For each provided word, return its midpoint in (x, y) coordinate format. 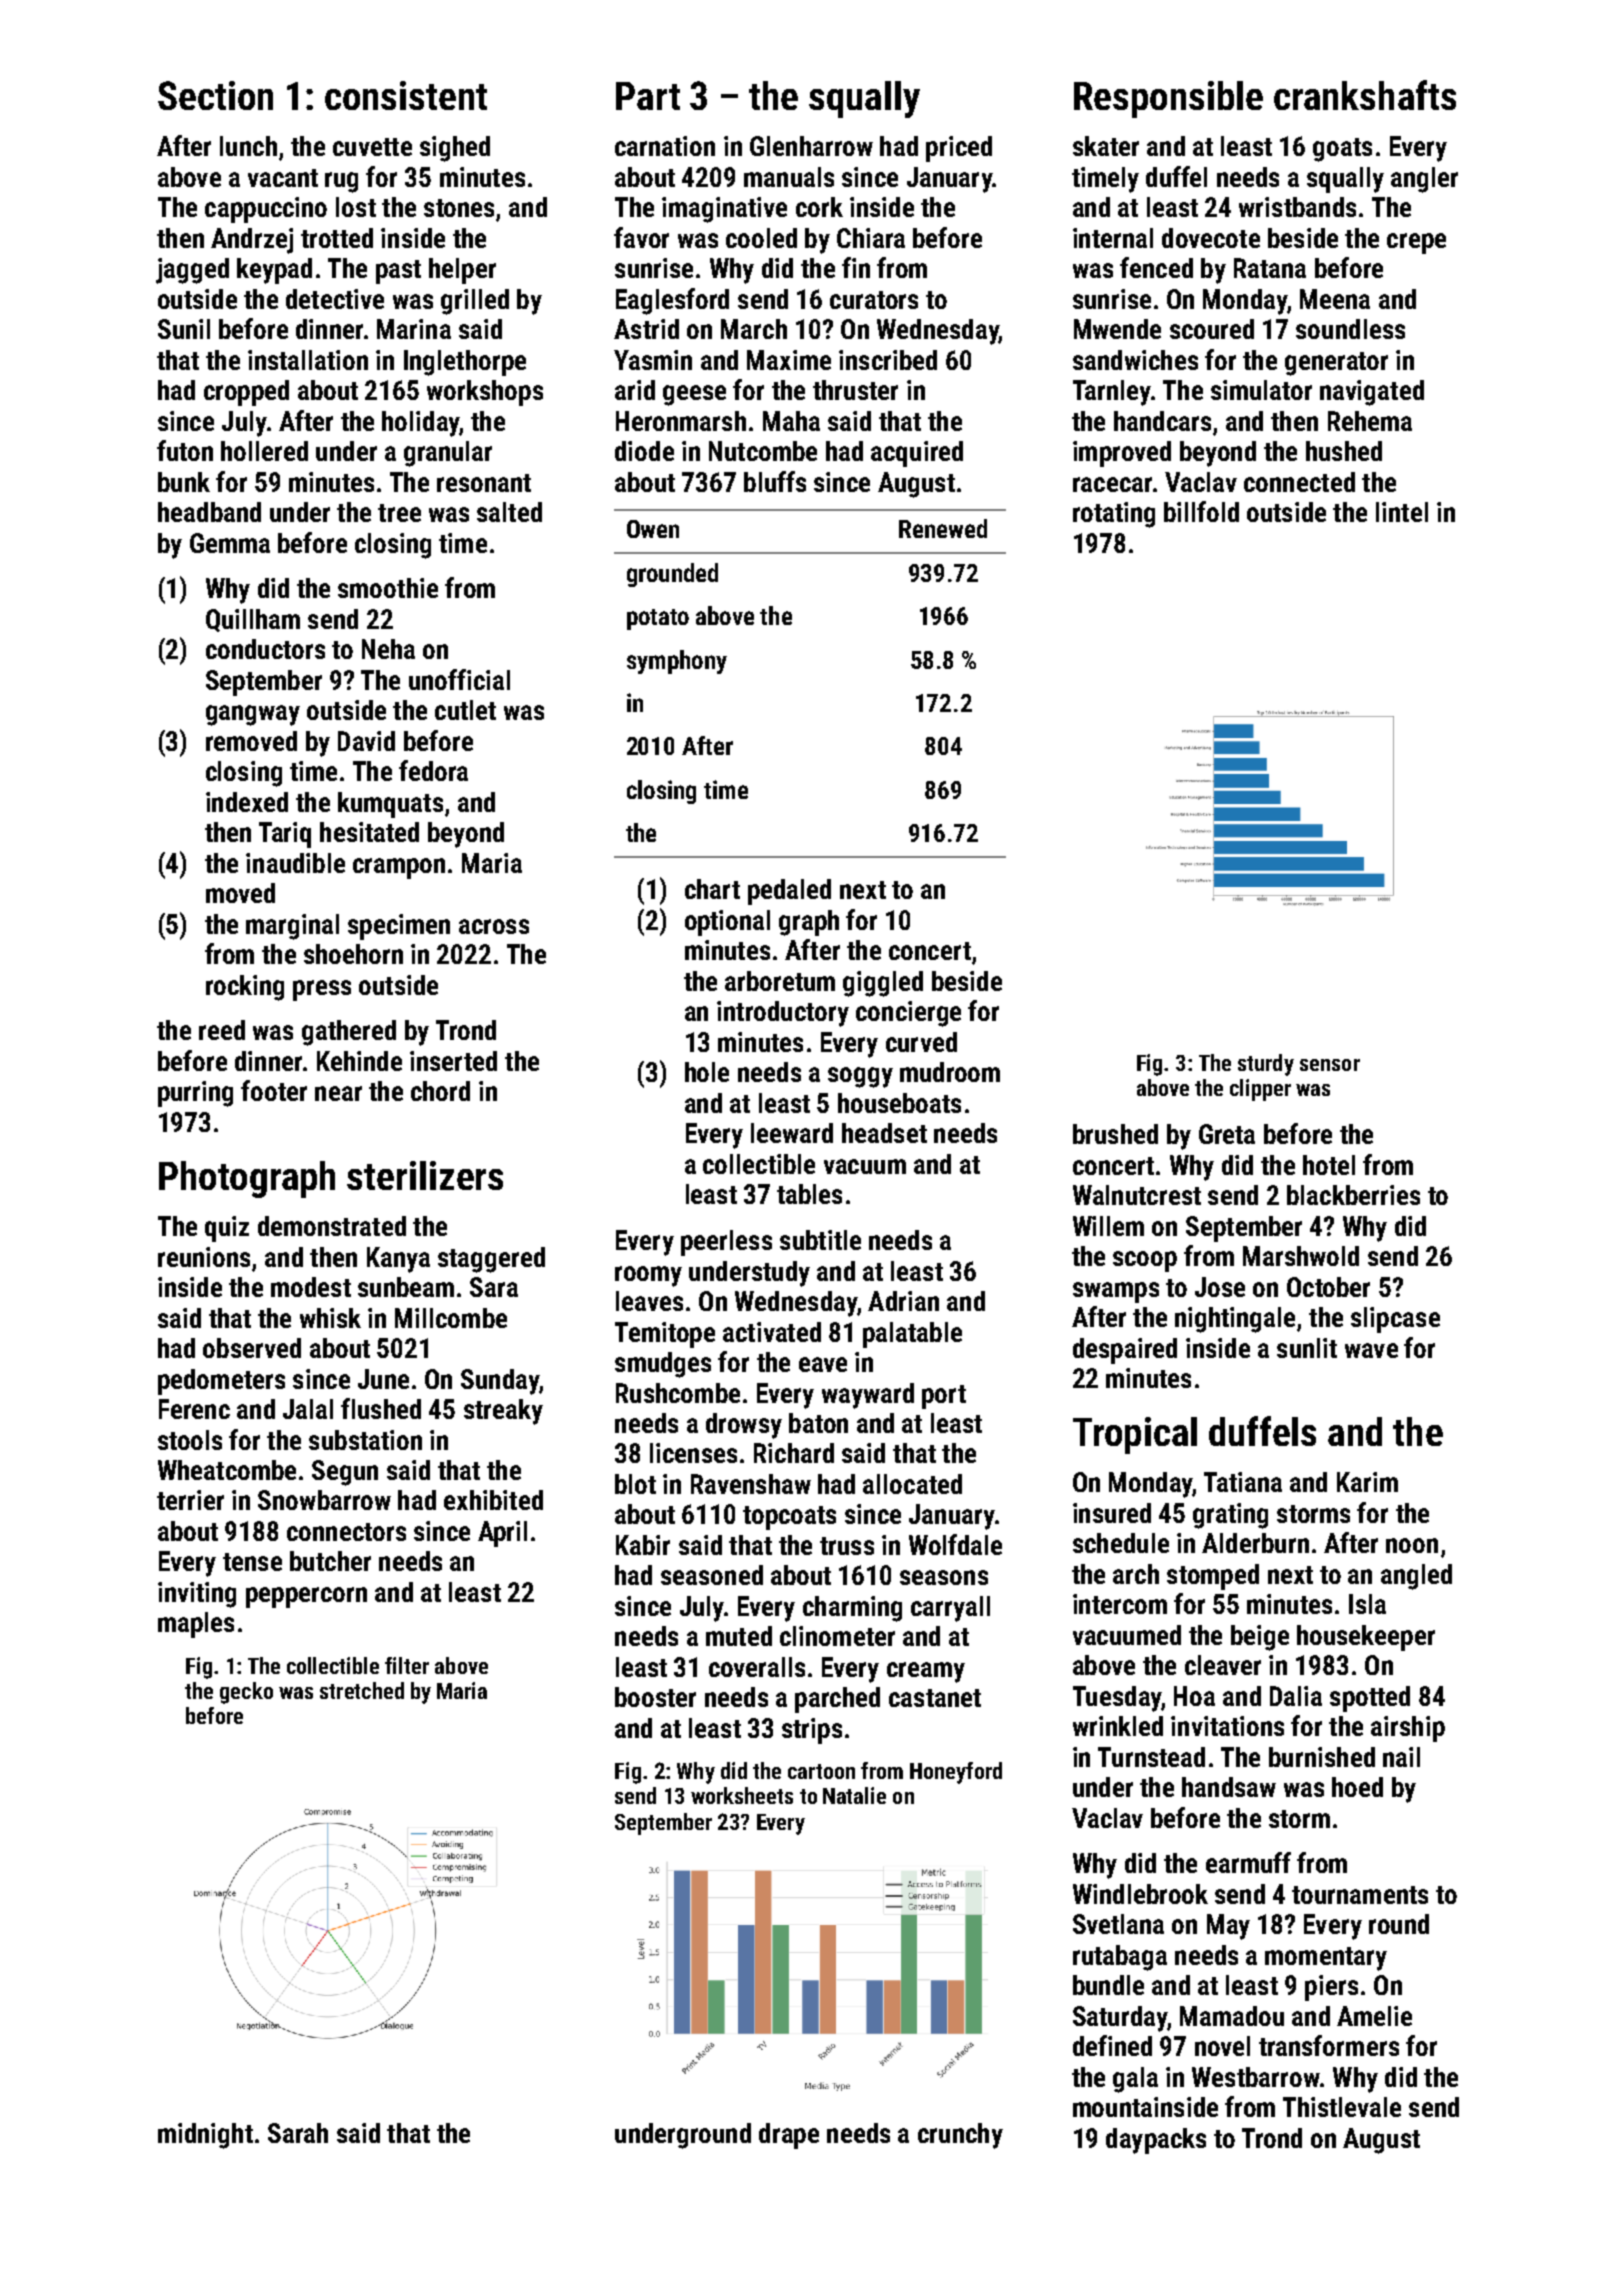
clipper (1260, 1090)
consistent (406, 95)
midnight (205, 2136)
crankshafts (1365, 95)
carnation (665, 146)
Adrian (903, 1301)
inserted (453, 1061)
